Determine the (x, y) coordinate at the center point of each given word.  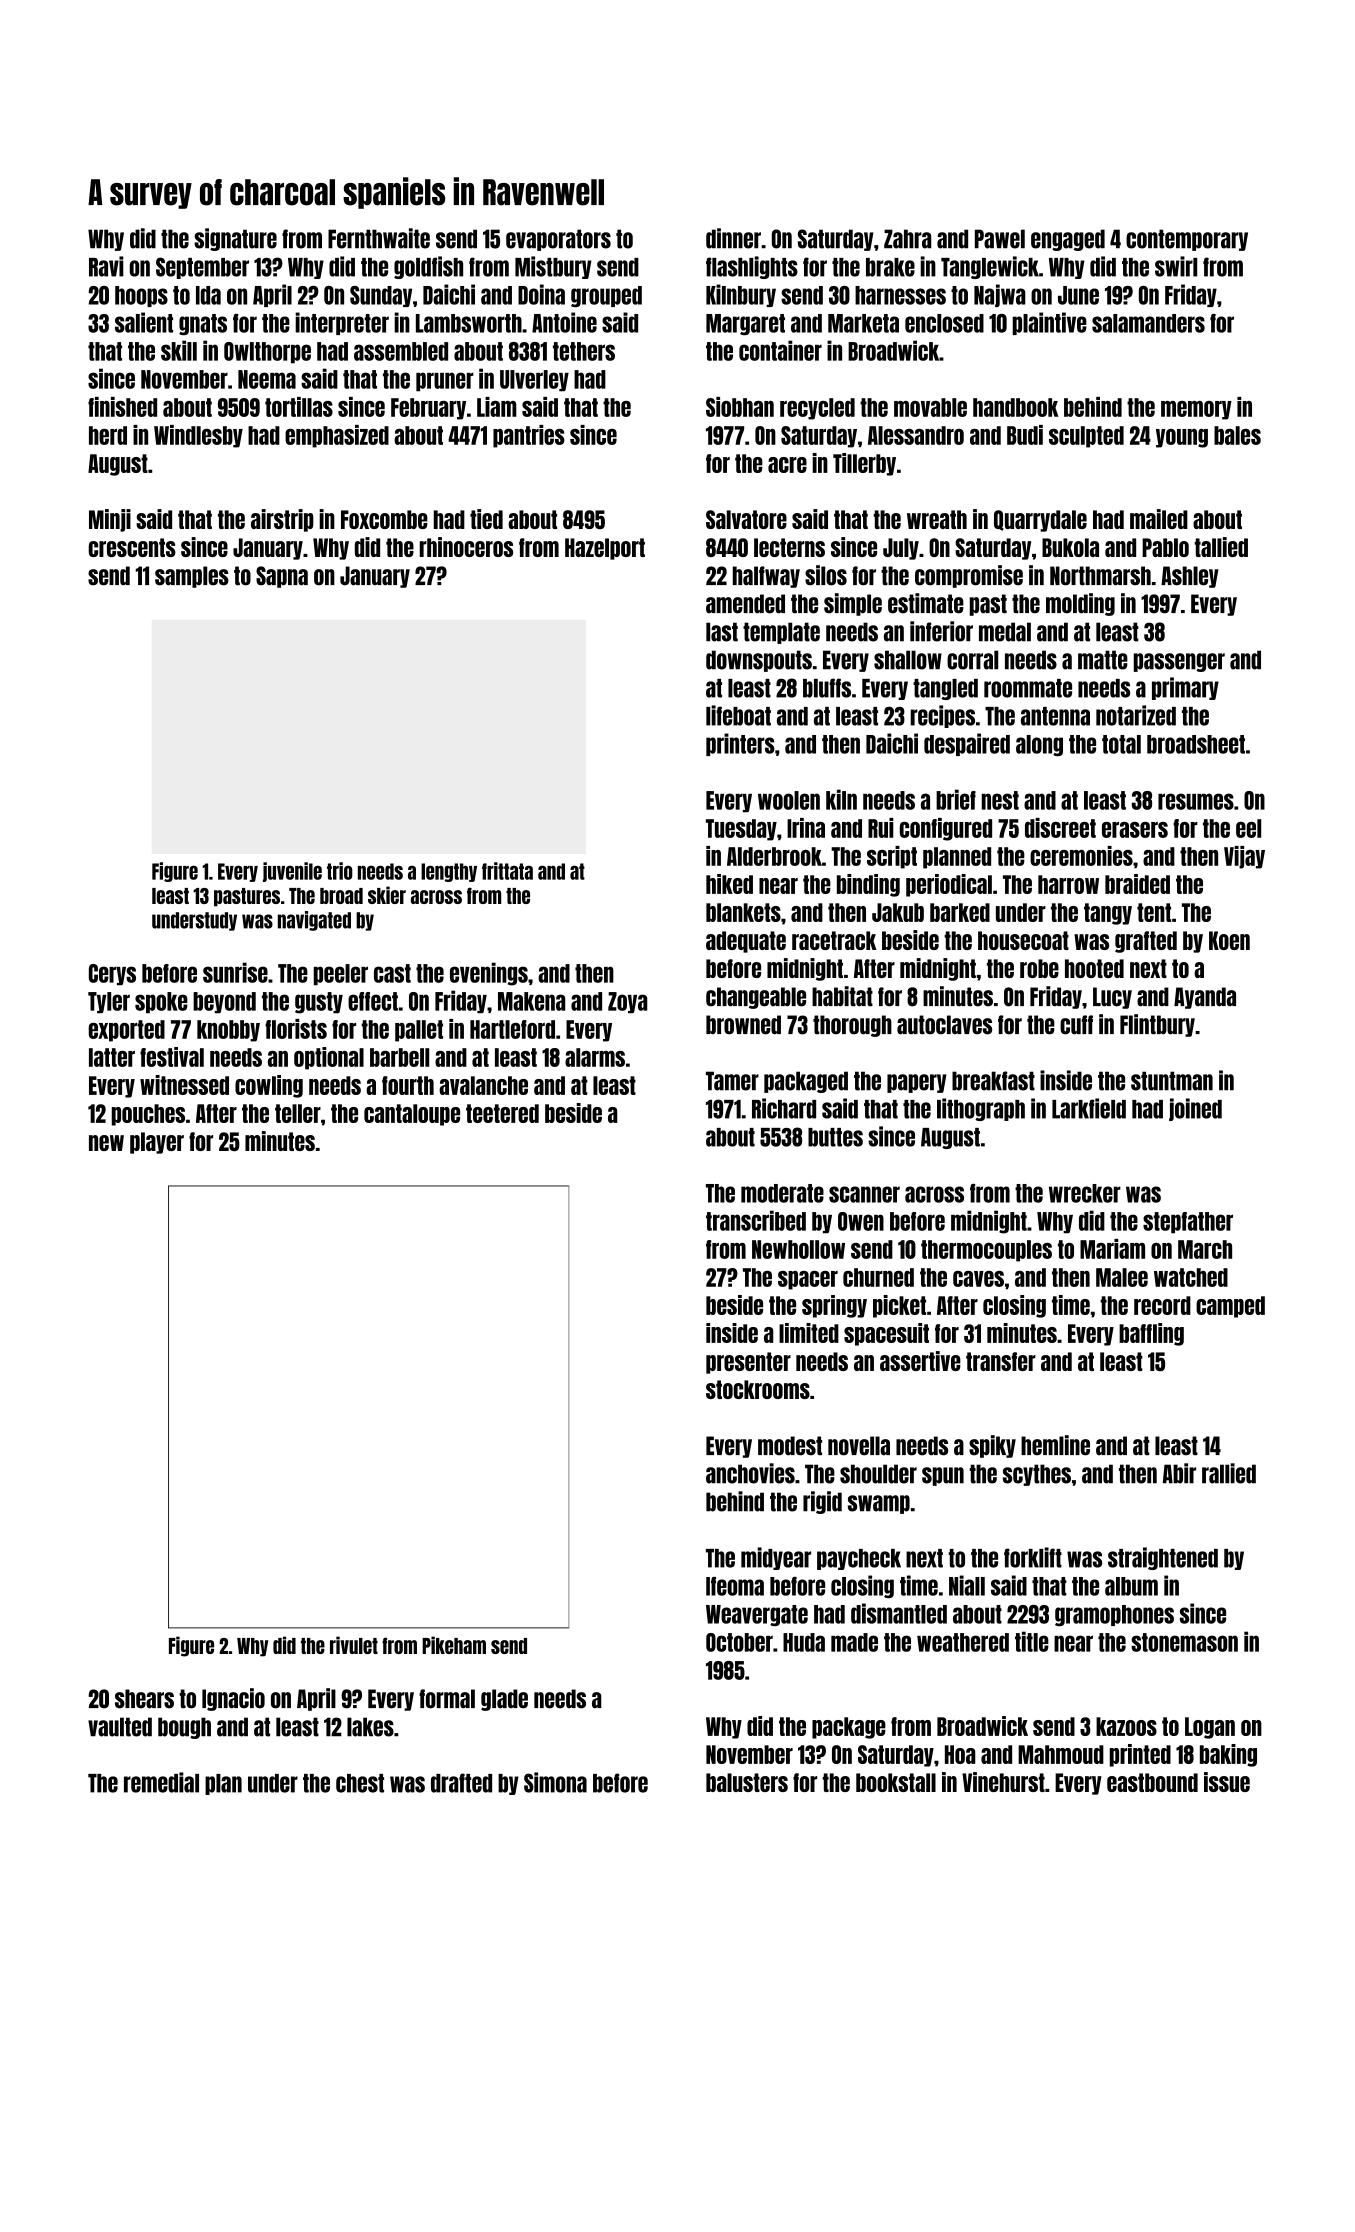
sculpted (1086, 437)
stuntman (1172, 1081)
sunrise (235, 972)
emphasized (337, 436)
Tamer (732, 1081)
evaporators (558, 240)
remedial (161, 1782)
